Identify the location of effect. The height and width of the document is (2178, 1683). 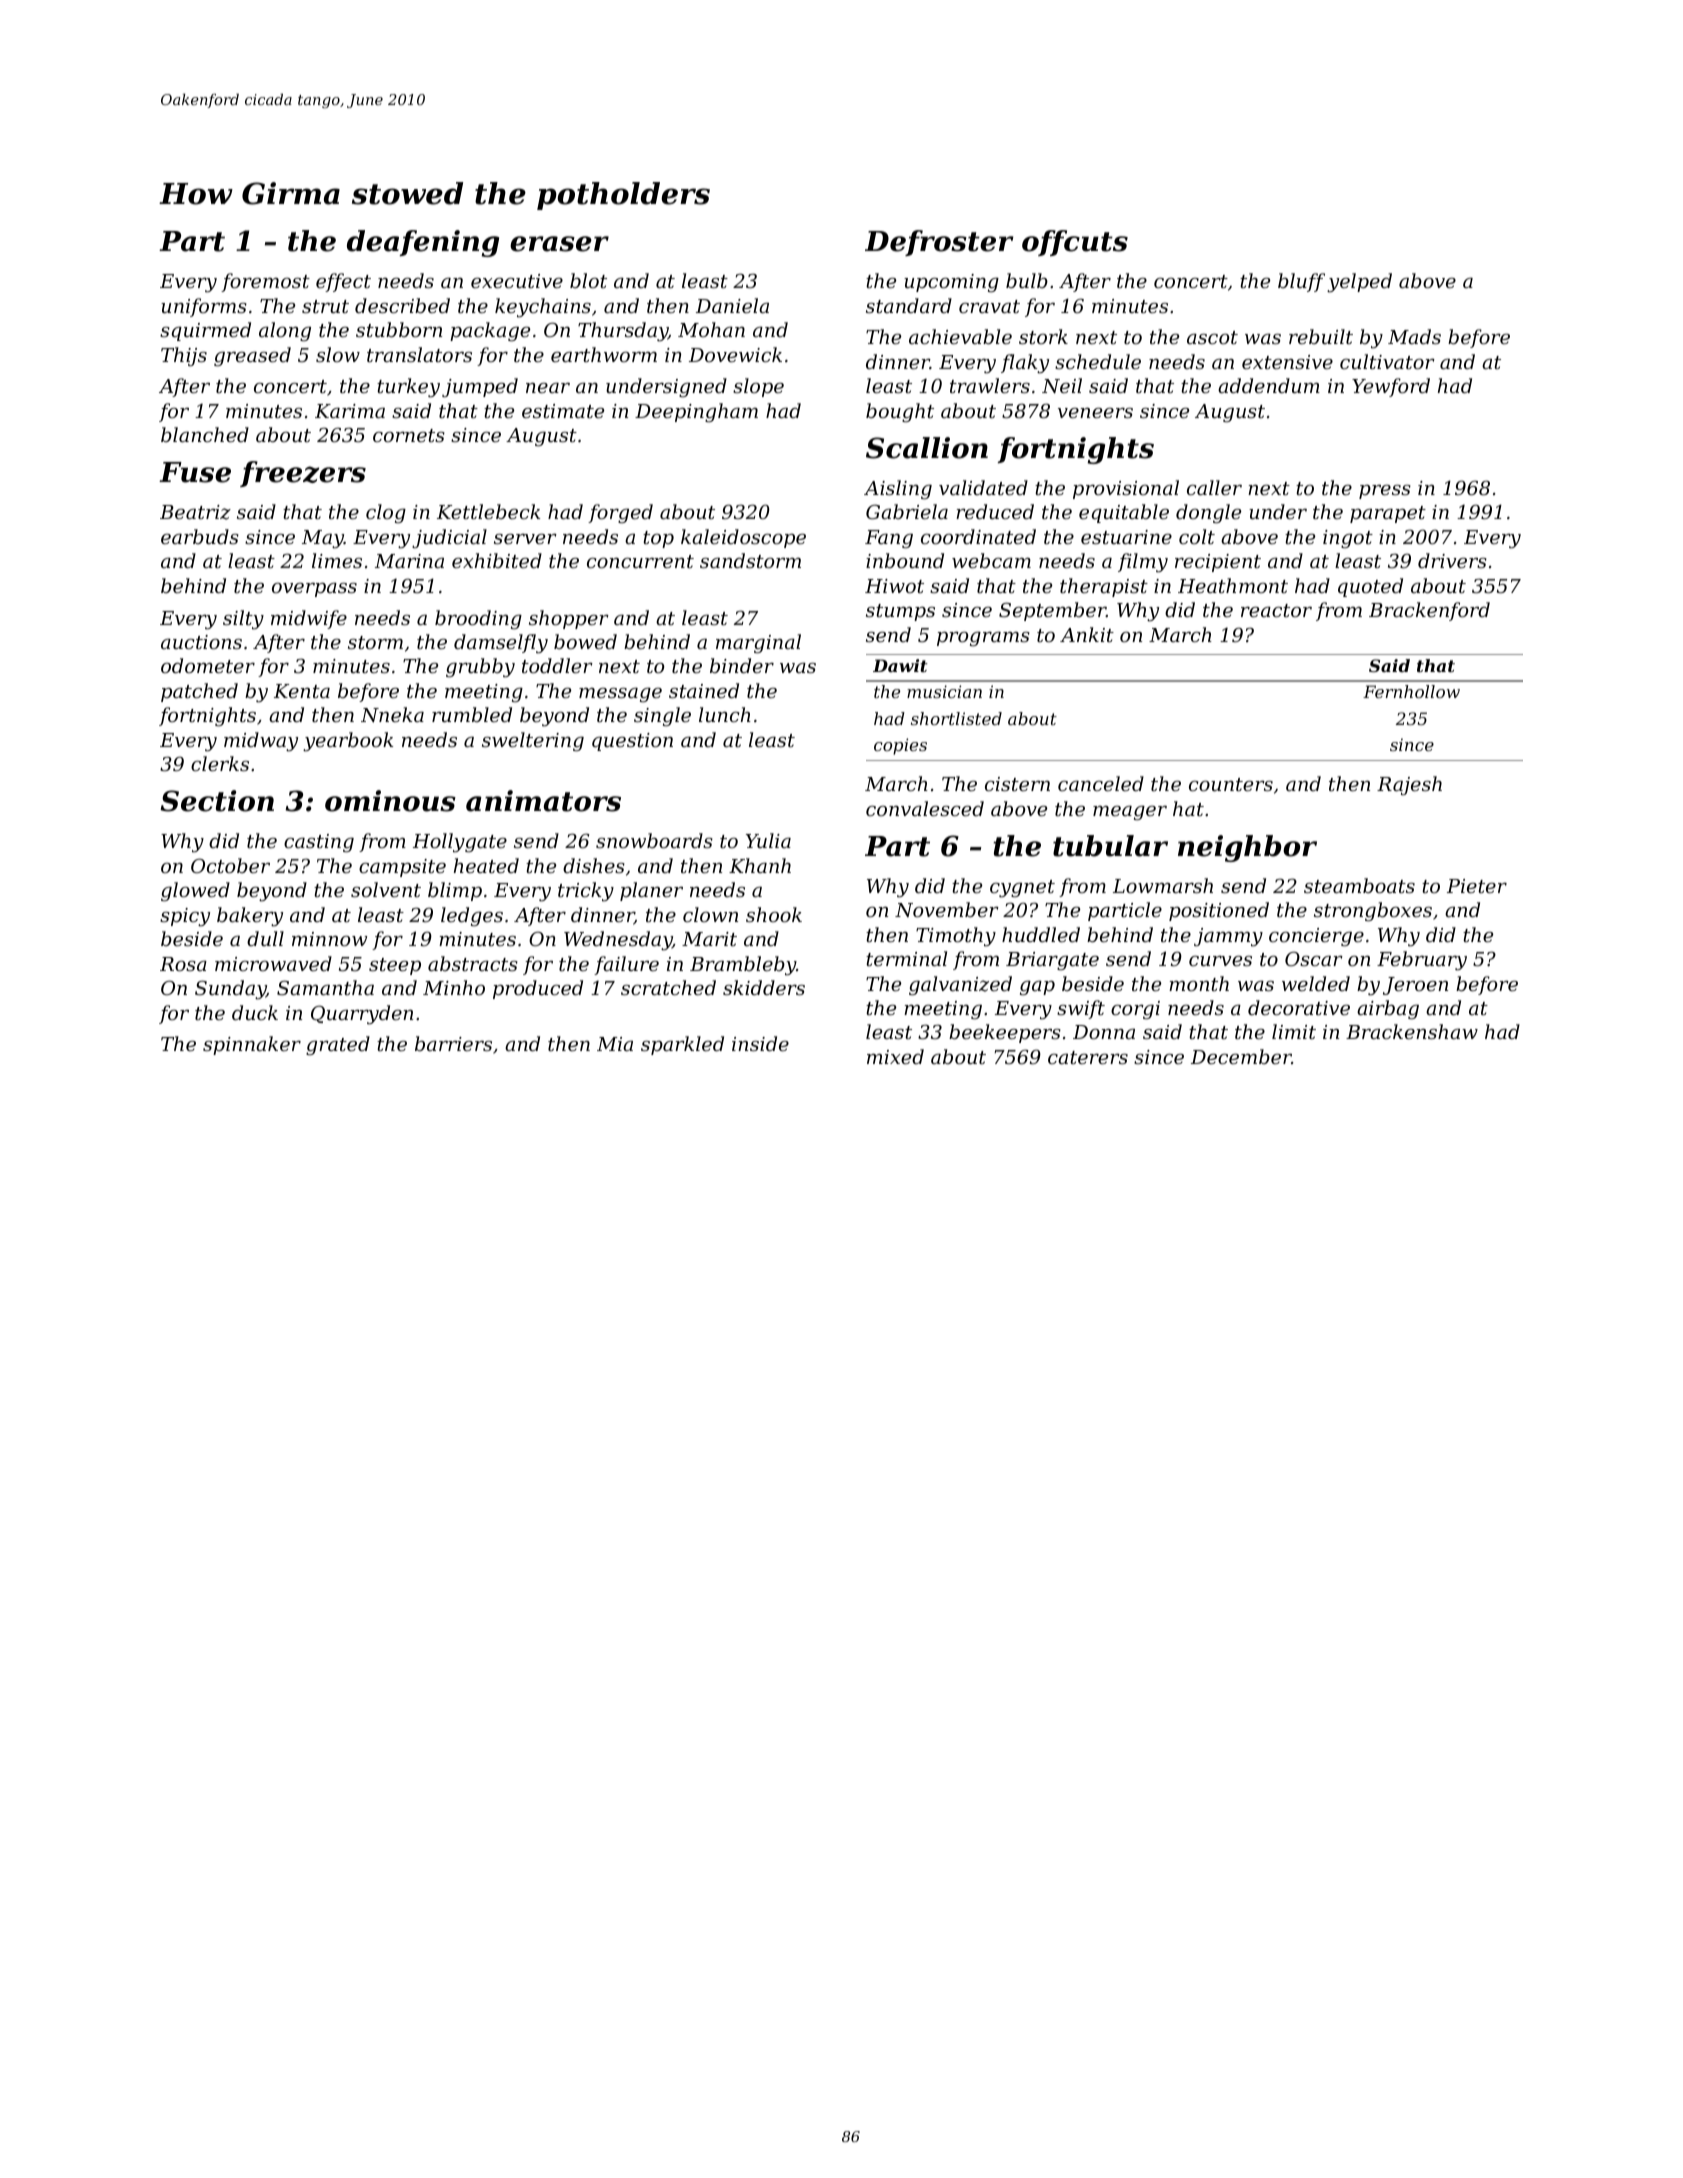
(343, 282).
